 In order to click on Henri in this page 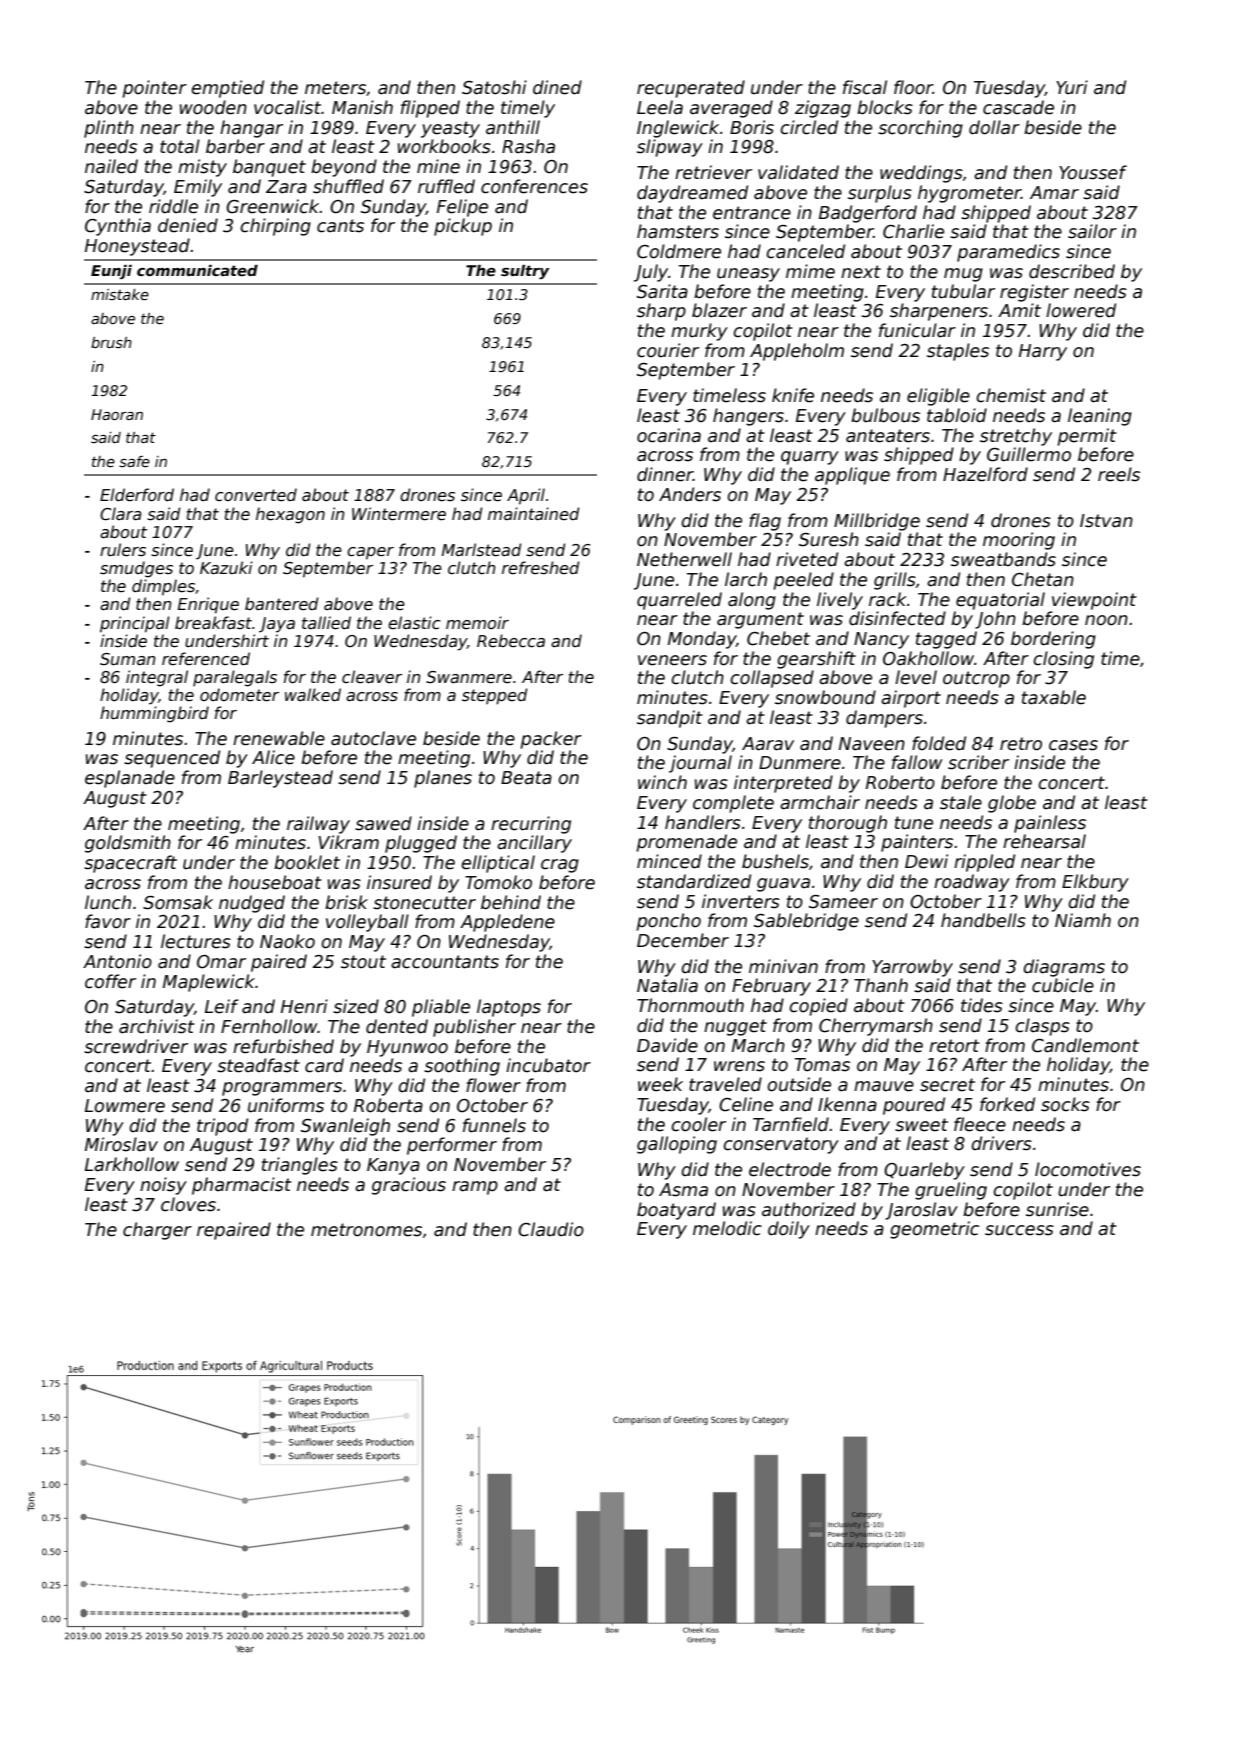, I will do `click(304, 1006)`.
